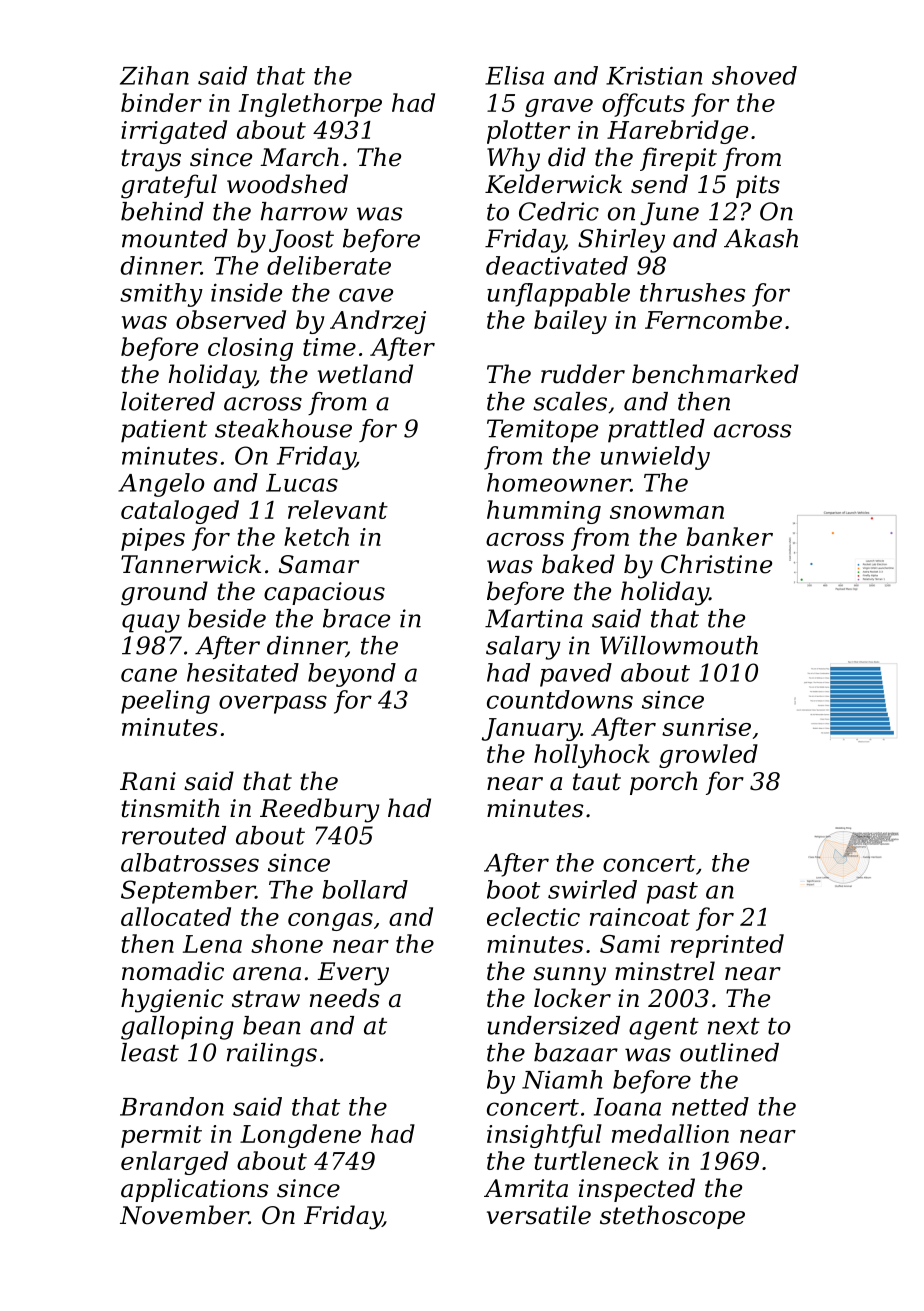 Image resolution: width=924 pixels, height=1311 pixels. I want to click on benchmarked, so click(715, 374).
